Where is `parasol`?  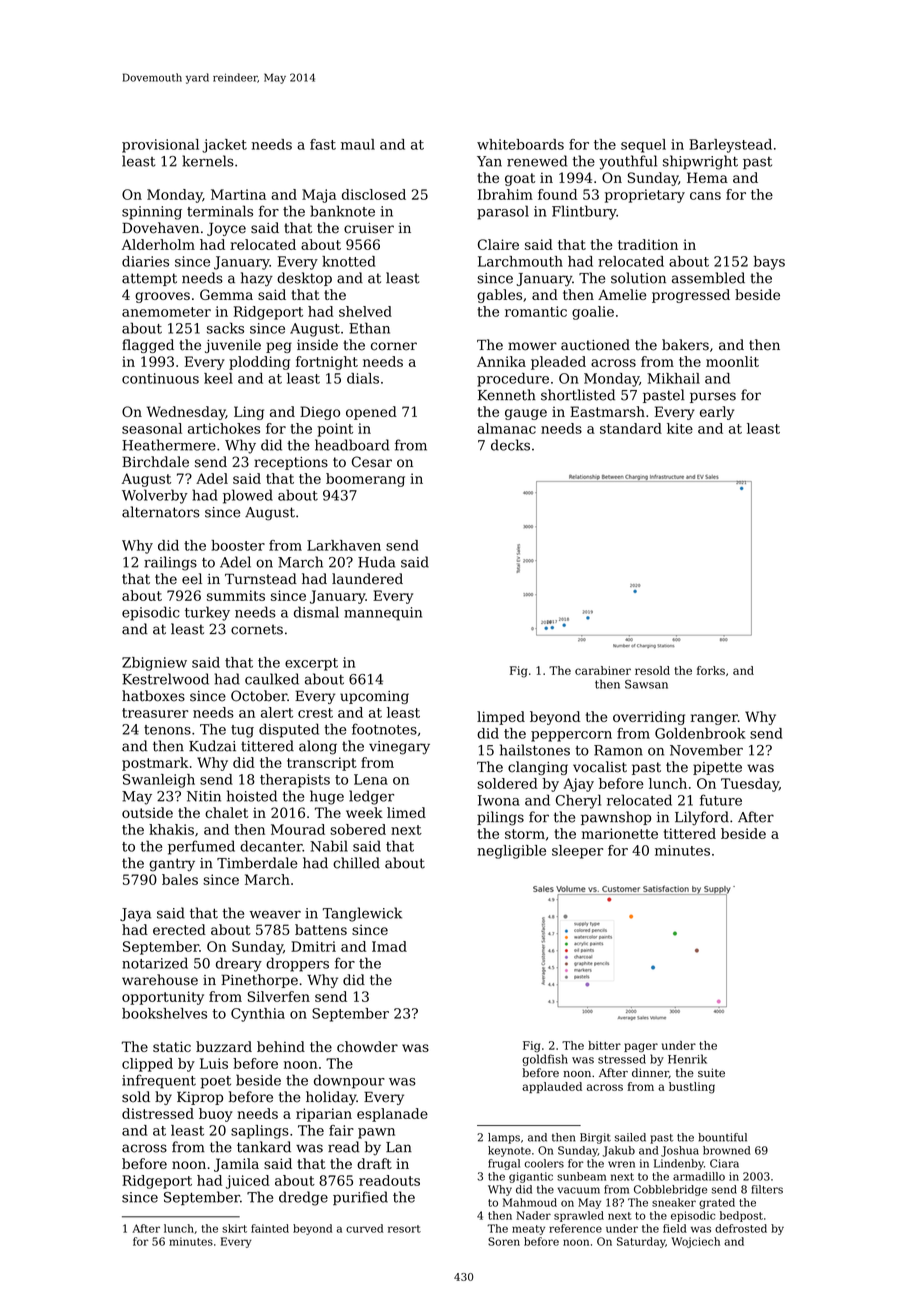 parasol is located at coordinates (503, 212).
